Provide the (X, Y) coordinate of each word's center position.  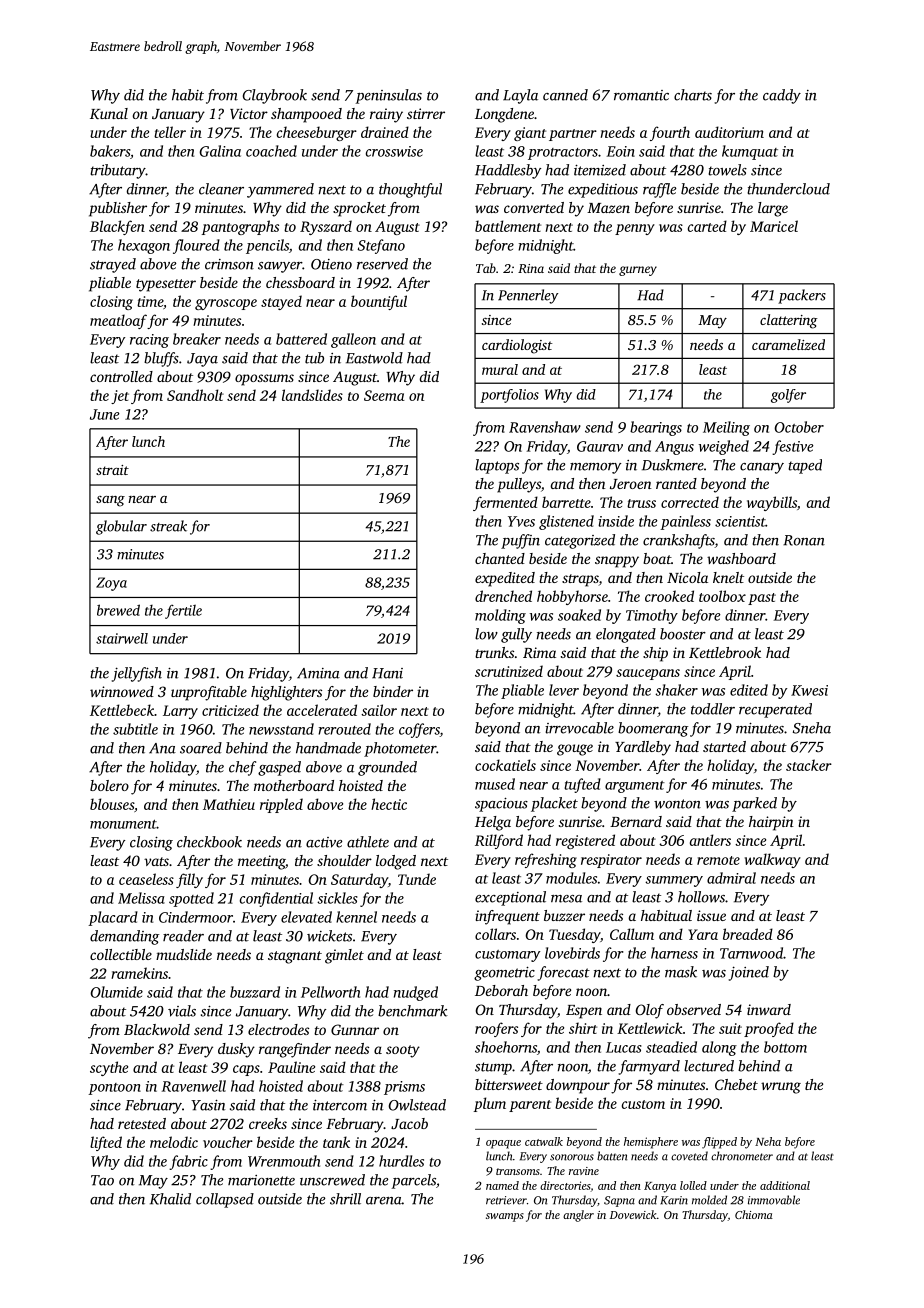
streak (168, 526)
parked (754, 804)
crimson (229, 264)
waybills (772, 503)
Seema (384, 395)
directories (565, 1185)
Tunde (417, 879)
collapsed (225, 1200)
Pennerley (528, 296)
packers (802, 296)
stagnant (295, 957)
